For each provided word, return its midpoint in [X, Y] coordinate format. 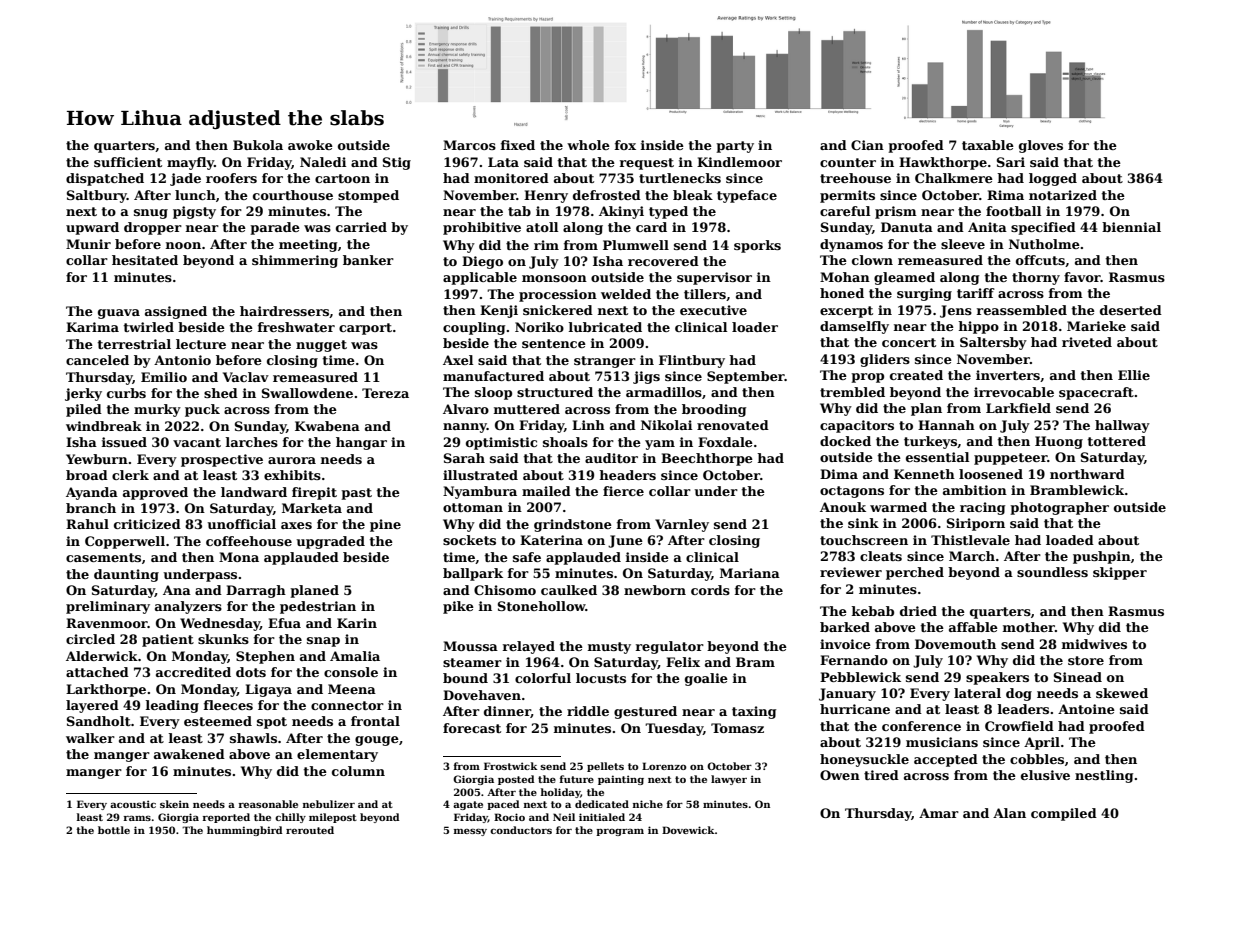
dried [918, 611]
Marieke [1096, 326]
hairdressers [284, 311]
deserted [1131, 310]
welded [626, 294]
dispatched [105, 179]
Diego [482, 262]
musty [609, 648]
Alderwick [102, 656]
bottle [114, 830]
